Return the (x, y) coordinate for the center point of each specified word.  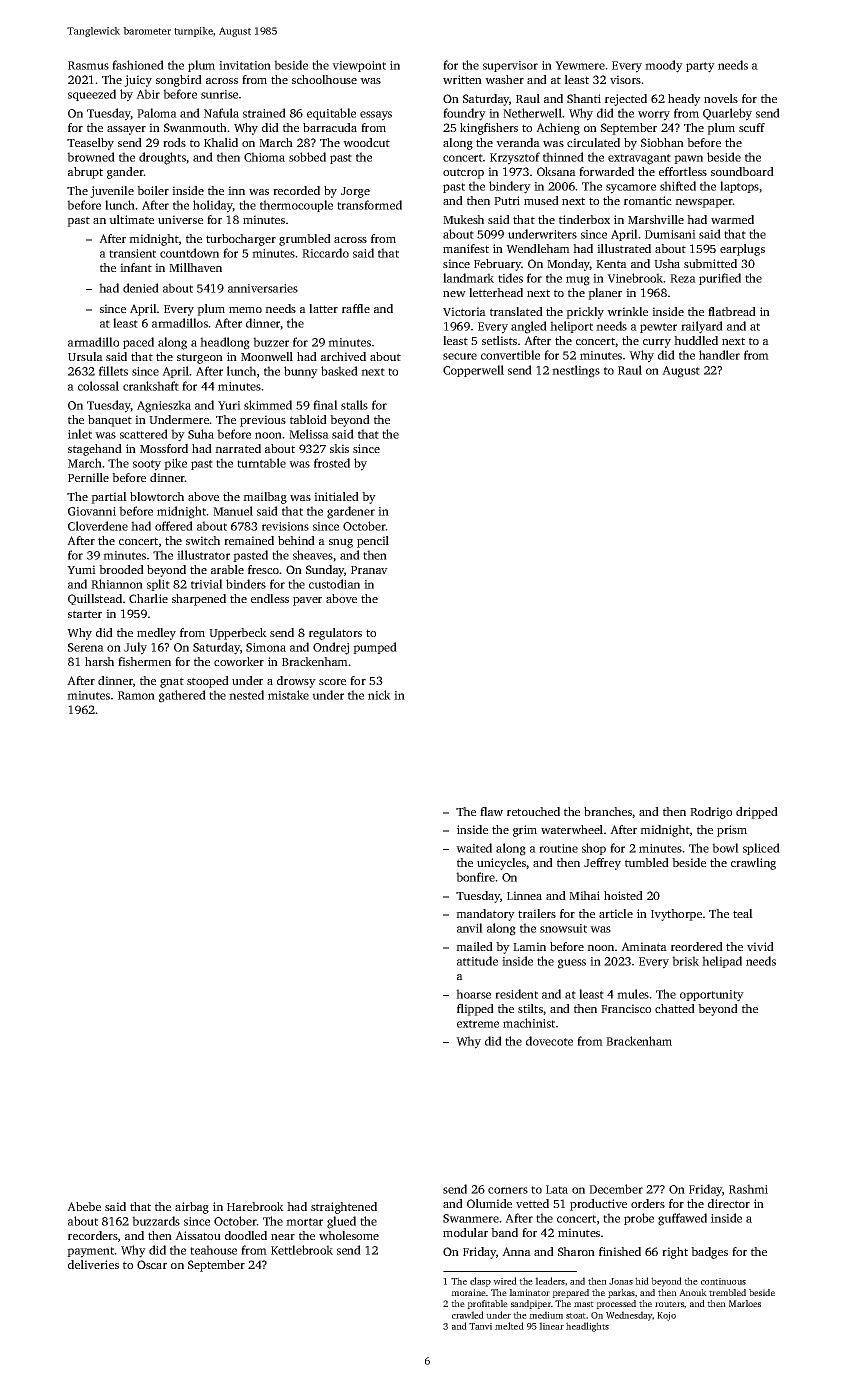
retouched (533, 811)
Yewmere (580, 65)
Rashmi (748, 1189)
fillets (113, 371)
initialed (336, 496)
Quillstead (95, 599)
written (462, 79)
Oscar (152, 1264)
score (332, 682)
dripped (757, 813)
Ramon (136, 695)
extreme (478, 1024)
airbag (192, 1208)
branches (608, 811)
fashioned (138, 65)
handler (719, 355)
